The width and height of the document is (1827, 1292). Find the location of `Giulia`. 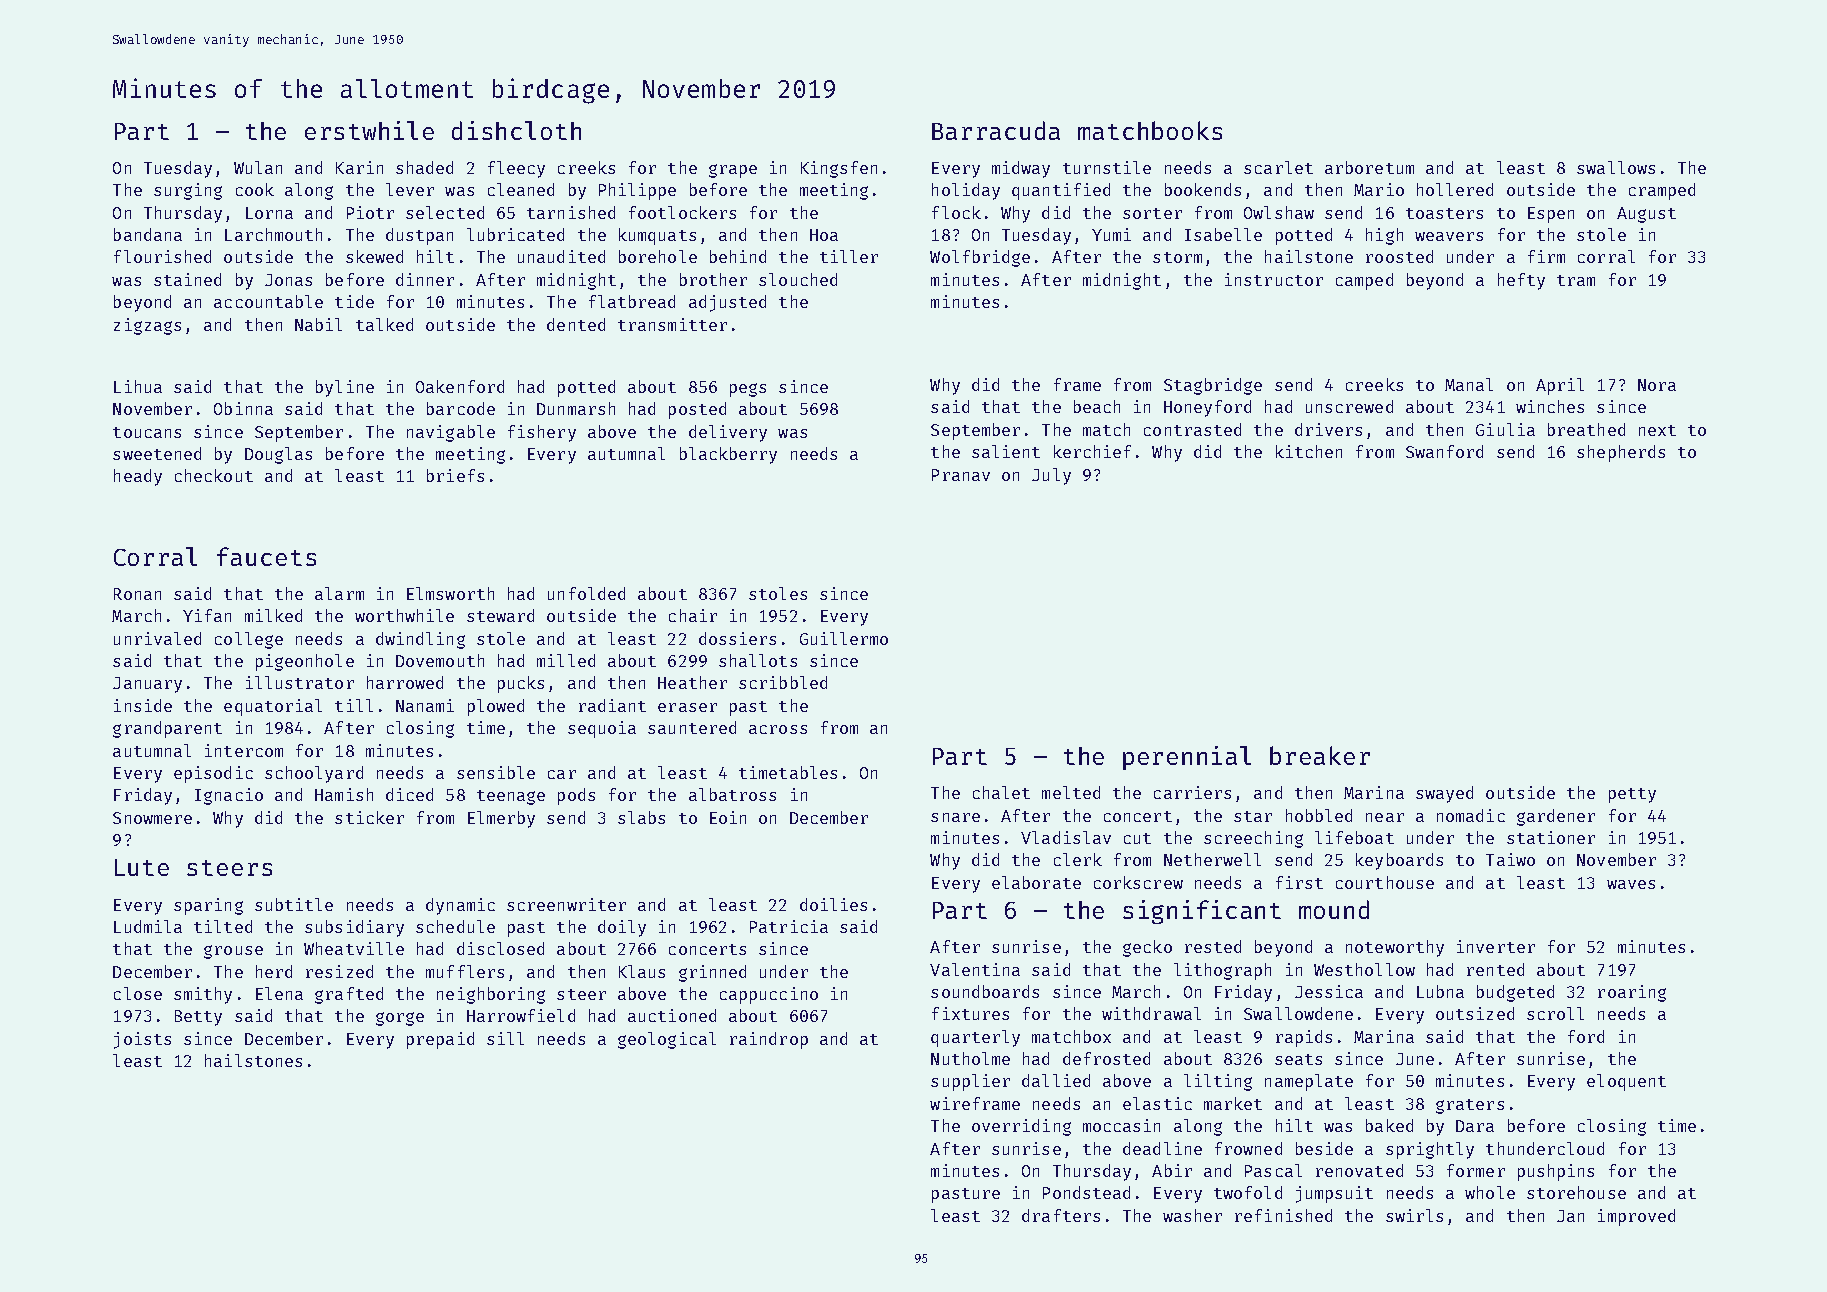

Giulia is located at coordinates (1505, 429).
